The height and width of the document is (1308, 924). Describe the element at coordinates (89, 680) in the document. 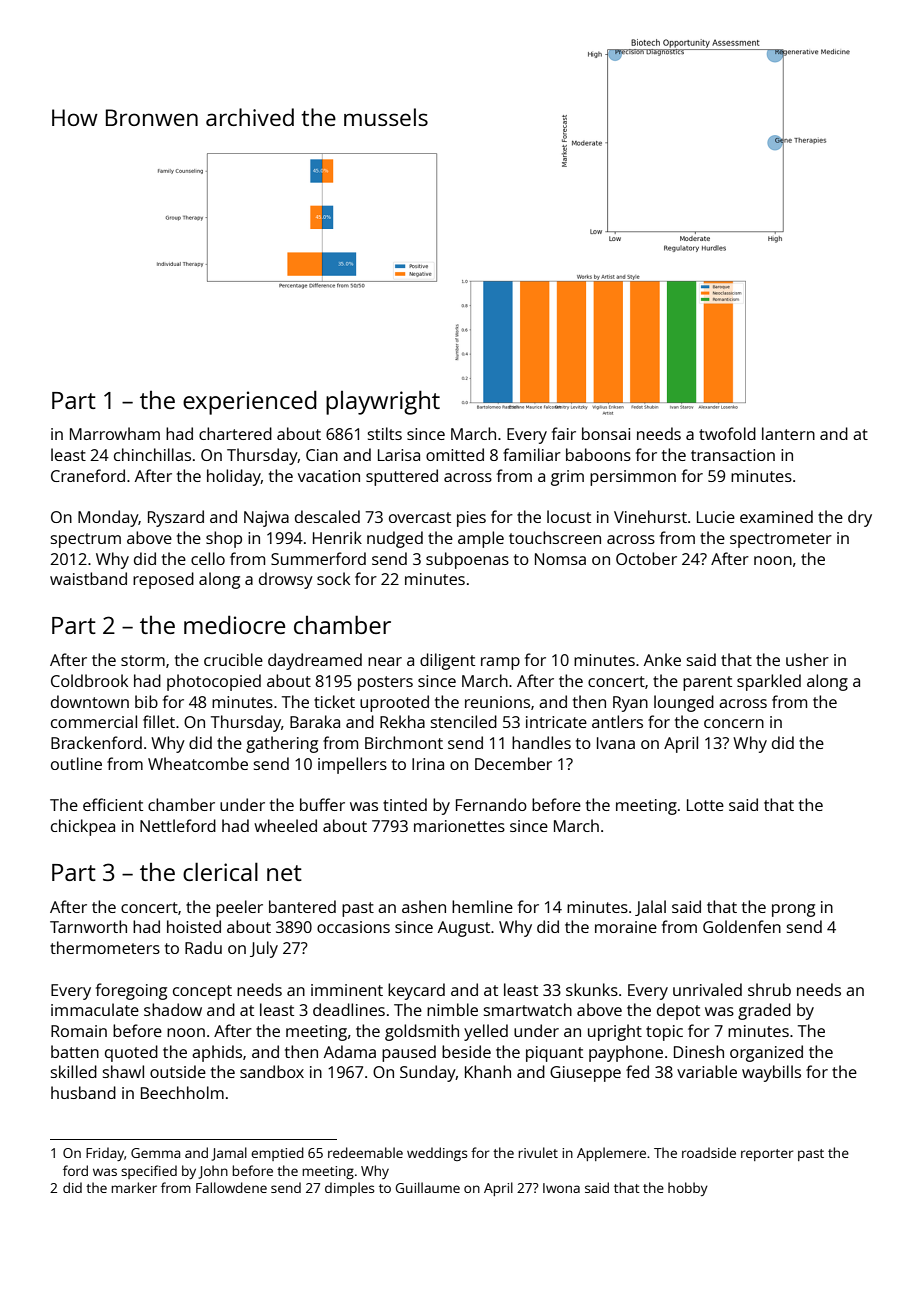

I see `Coldbrook` at that location.
